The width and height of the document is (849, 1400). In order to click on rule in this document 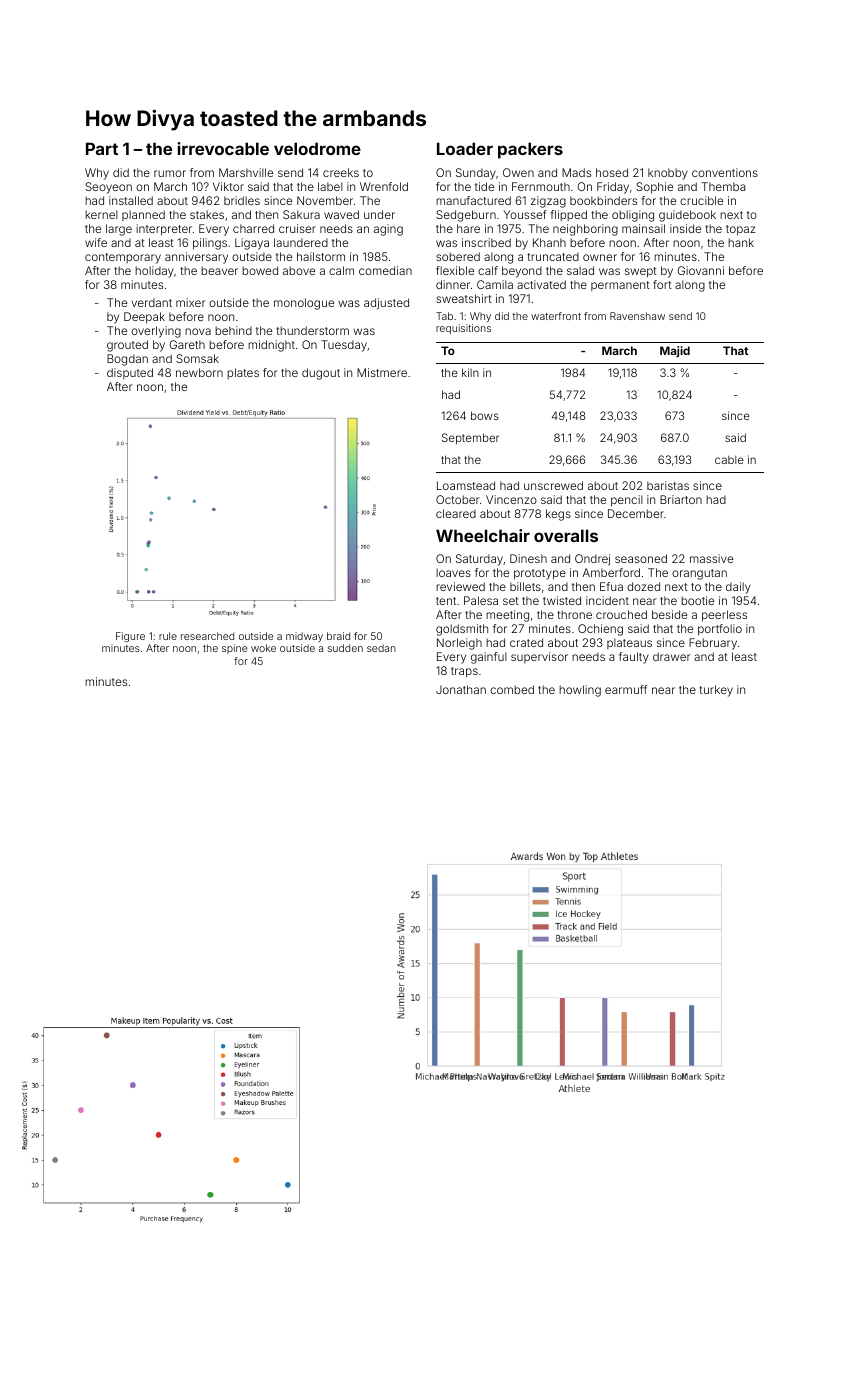, I will do `click(168, 636)`.
